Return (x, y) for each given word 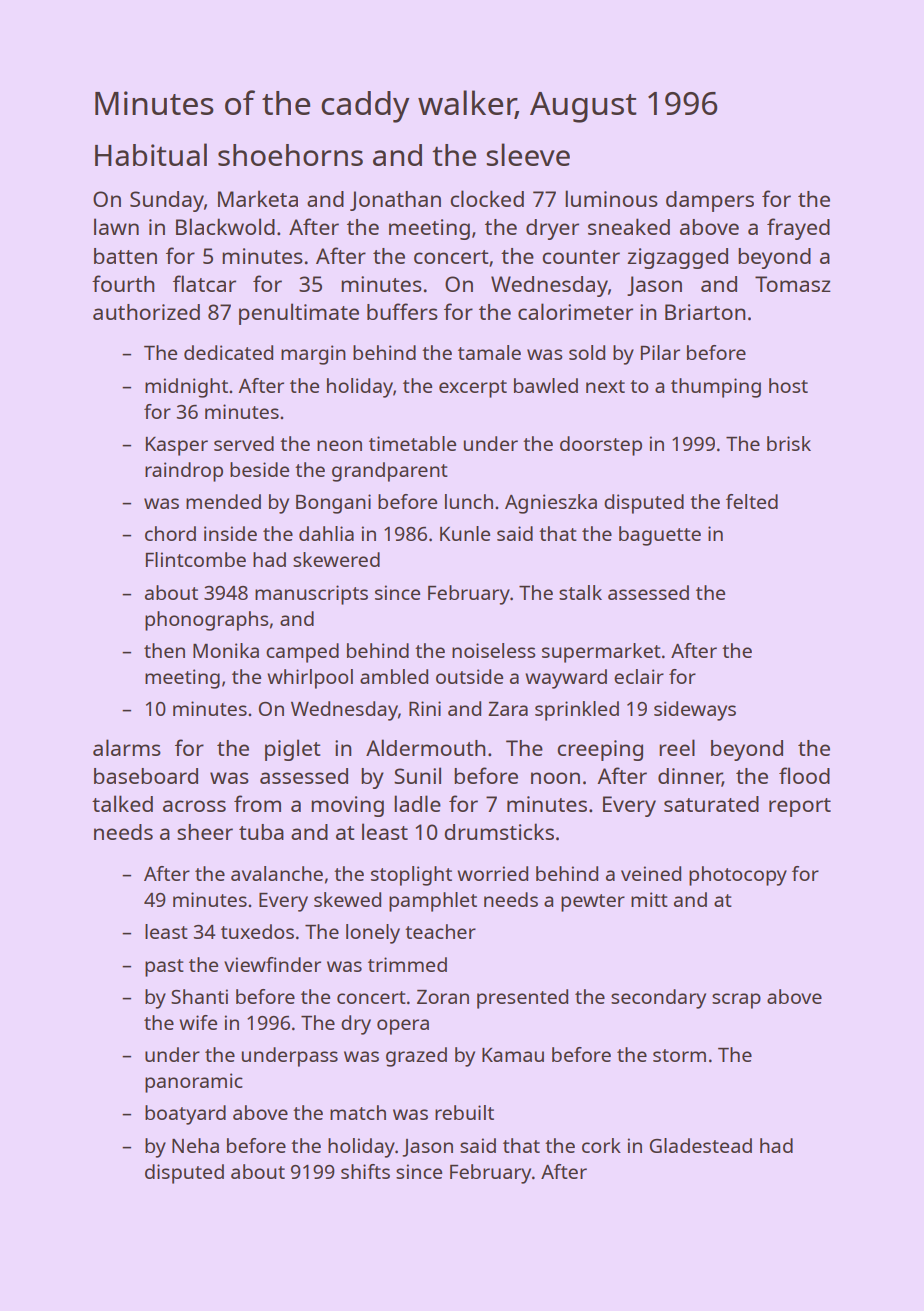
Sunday (167, 201)
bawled (546, 385)
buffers (402, 311)
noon (555, 778)
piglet (292, 750)
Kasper (177, 446)
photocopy (738, 876)
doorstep (601, 446)
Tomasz (793, 284)
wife (198, 1022)
